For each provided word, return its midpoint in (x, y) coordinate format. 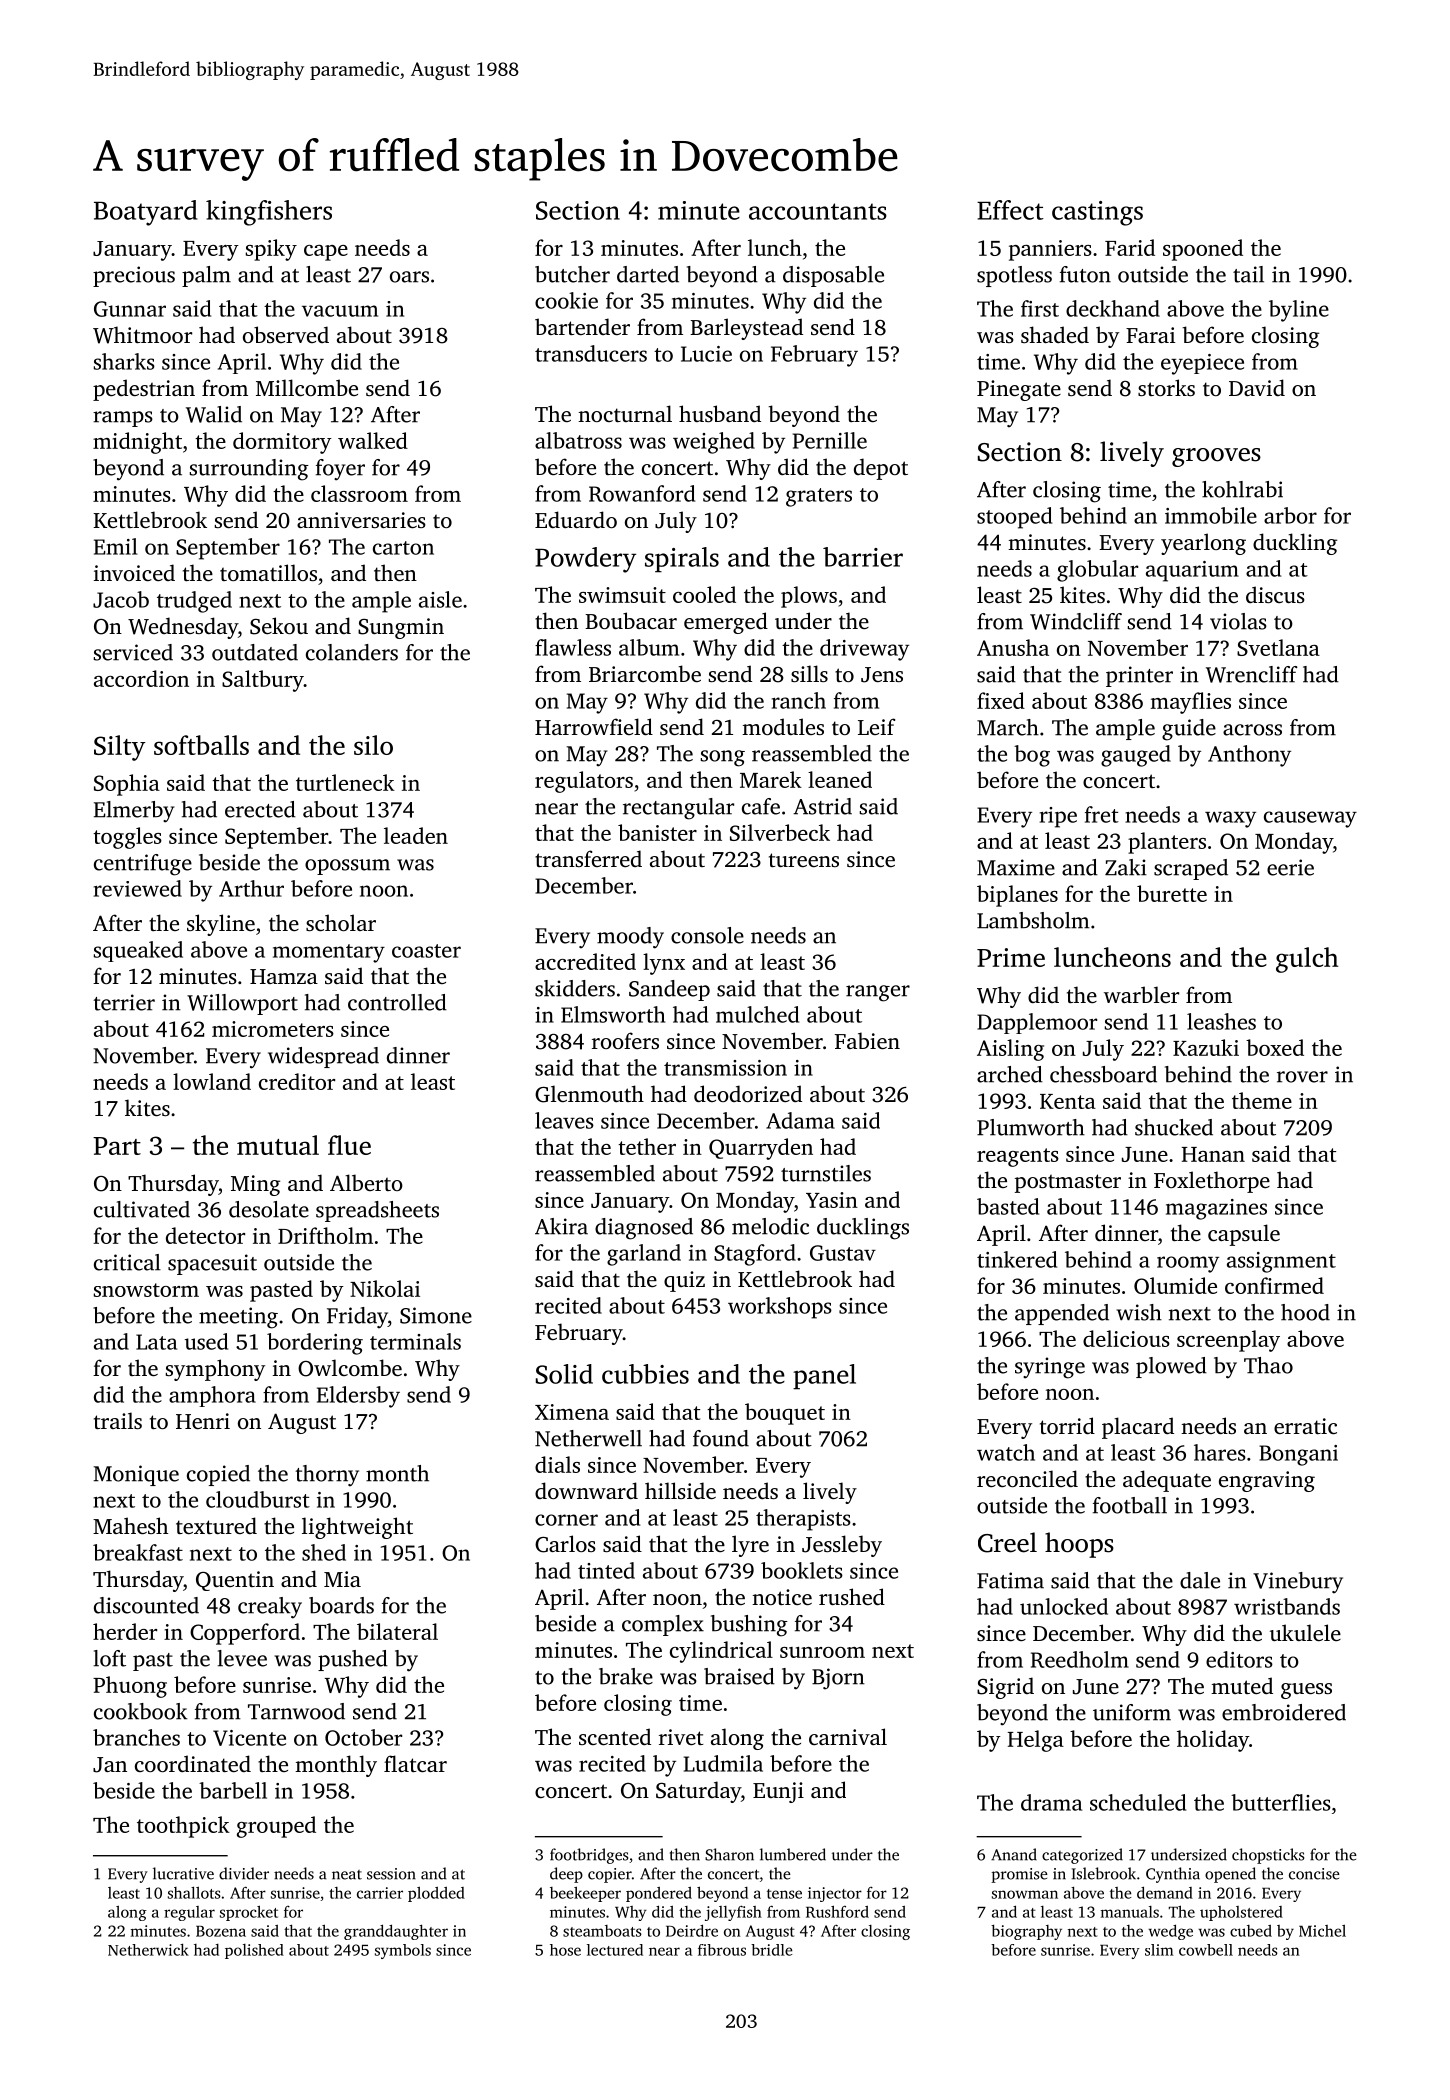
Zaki (1126, 867)
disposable (833, 276)
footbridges (589, 1856)
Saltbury (263, 681)
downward (586, 1490)
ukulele (1305, 1632)
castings (1097, 213)
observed (286, 334)
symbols (403, 1951)
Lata (156, 1342)
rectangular (678, 809)
